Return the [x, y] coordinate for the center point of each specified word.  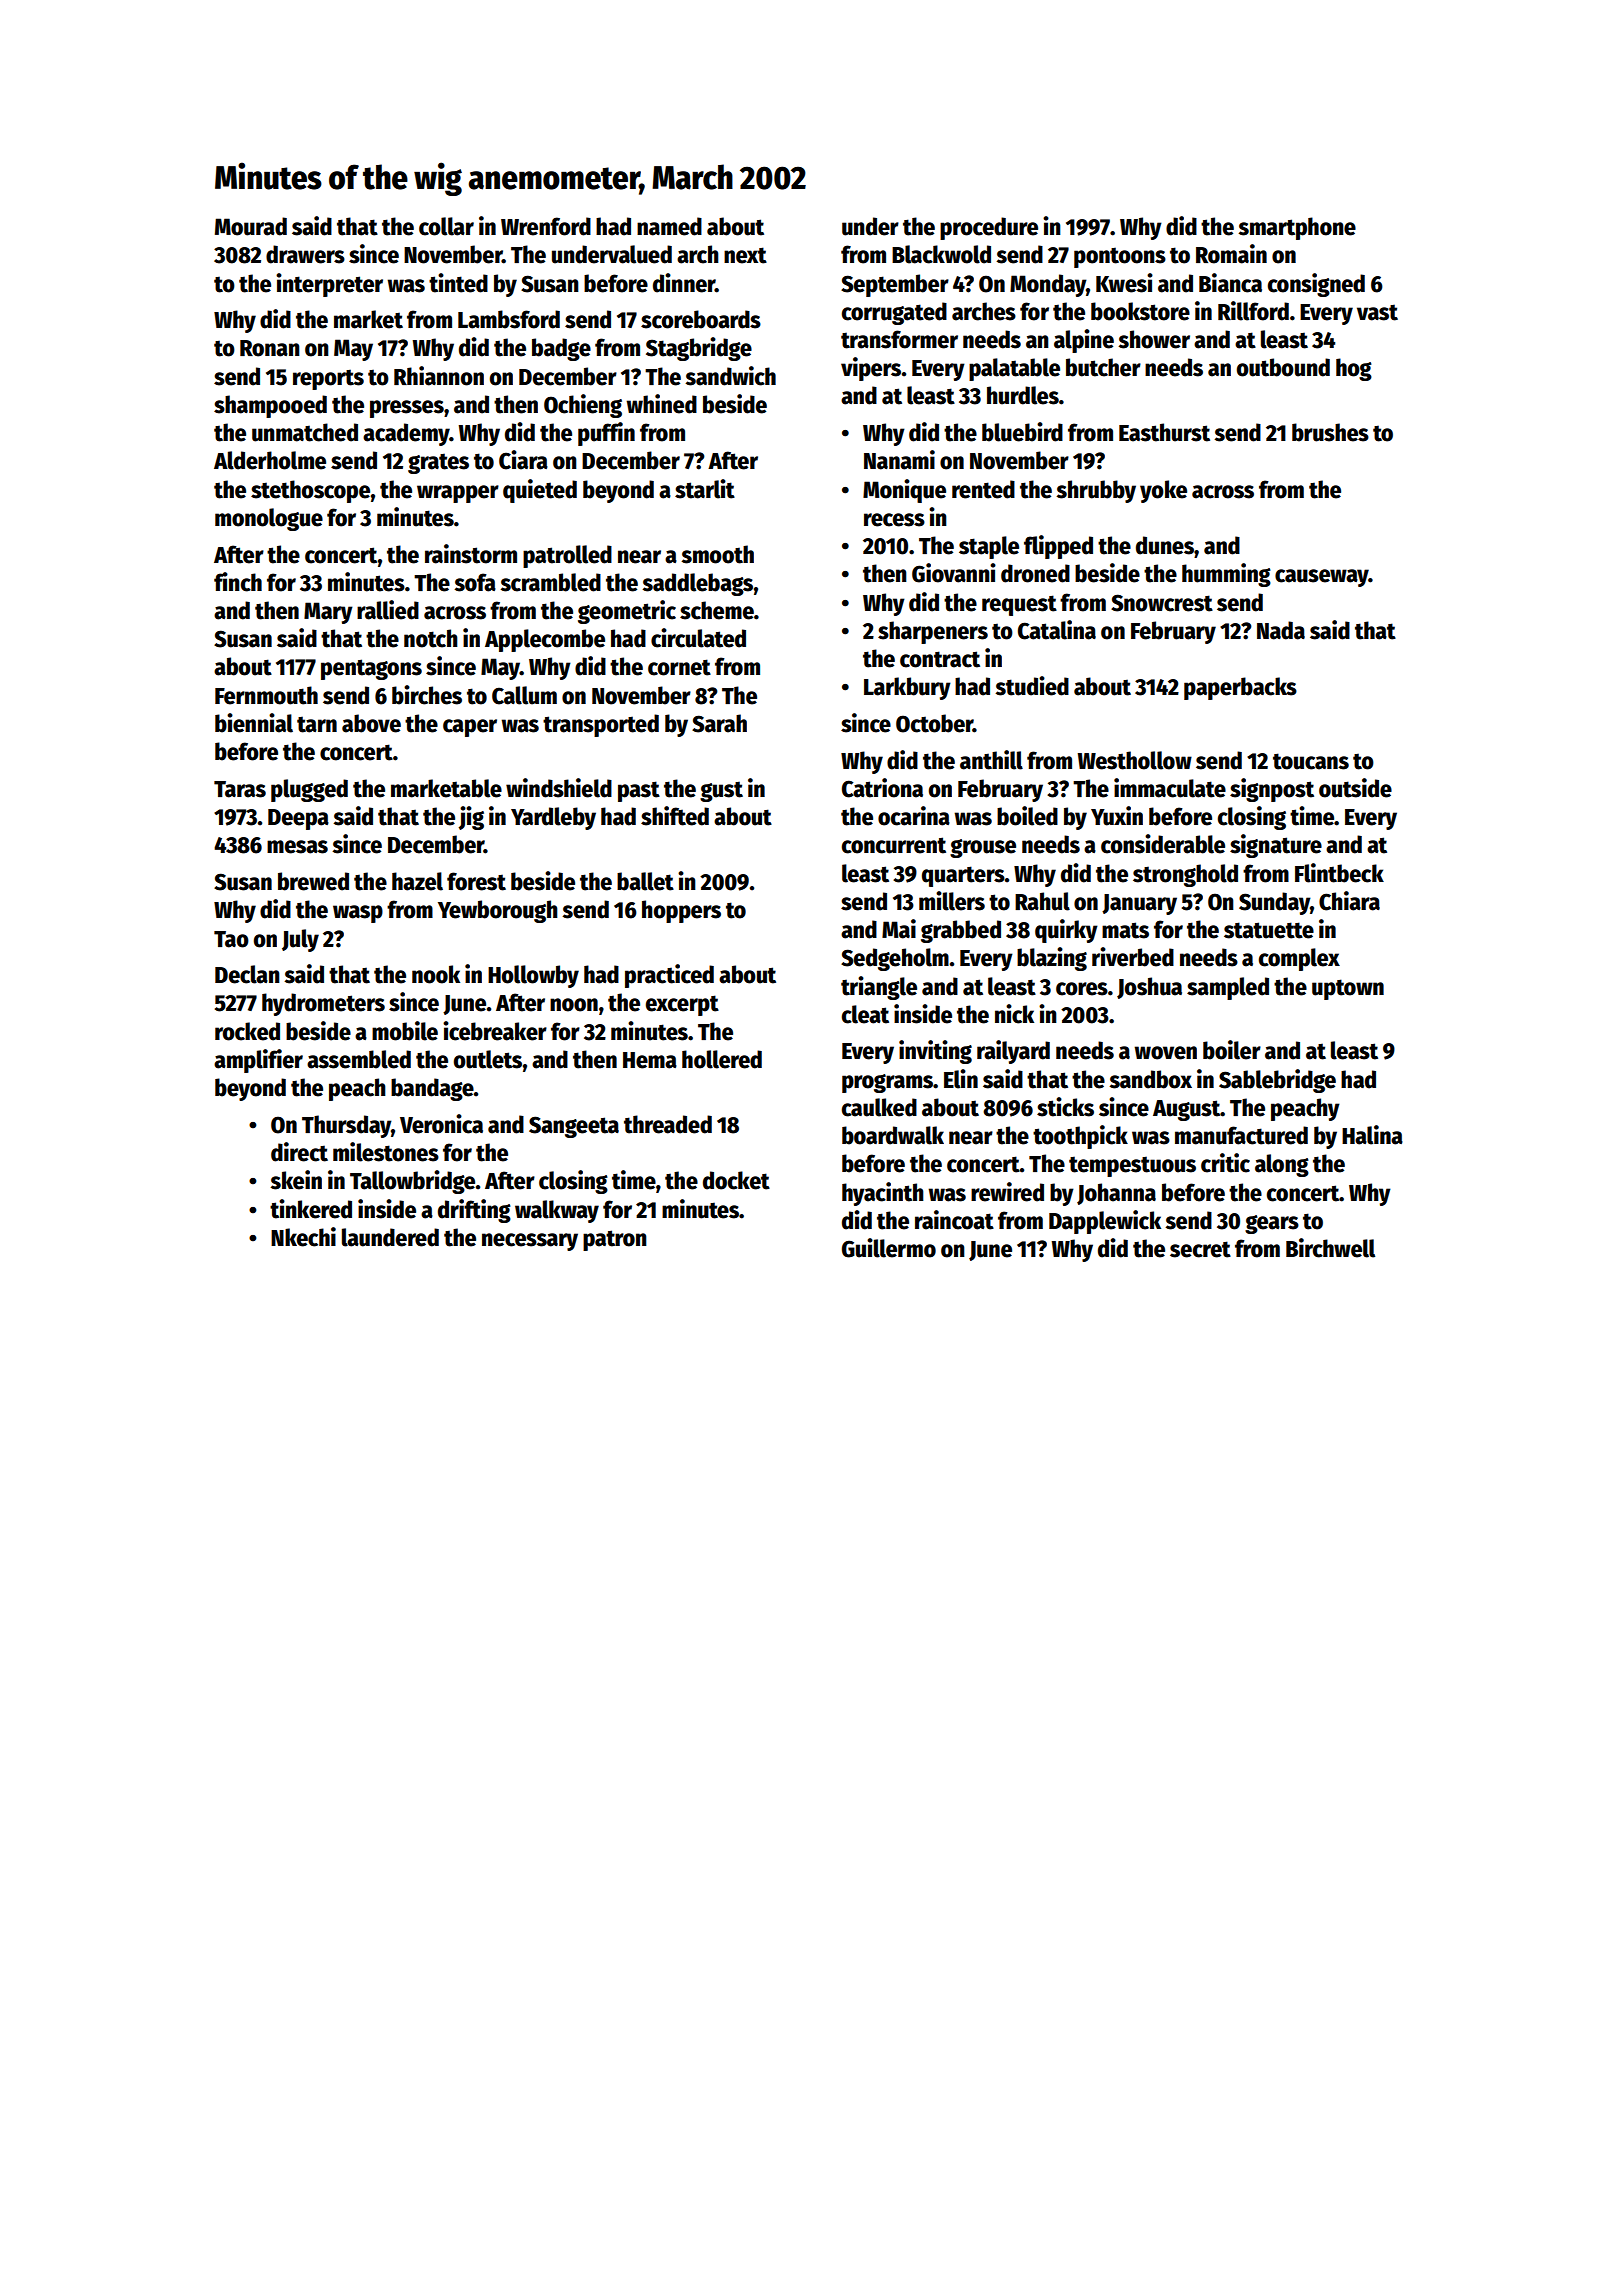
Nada [1281, 630]
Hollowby [533, 976]
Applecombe [545, 640]
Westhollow [1135, 760]
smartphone [1297, 228]
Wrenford [546, 226]
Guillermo [889, 1248]
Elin [961, 1079]
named [669, 226]
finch [238, 582]
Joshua [1149, 988]
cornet [679, 667]
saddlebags [697, 584]
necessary [530, 1242]
